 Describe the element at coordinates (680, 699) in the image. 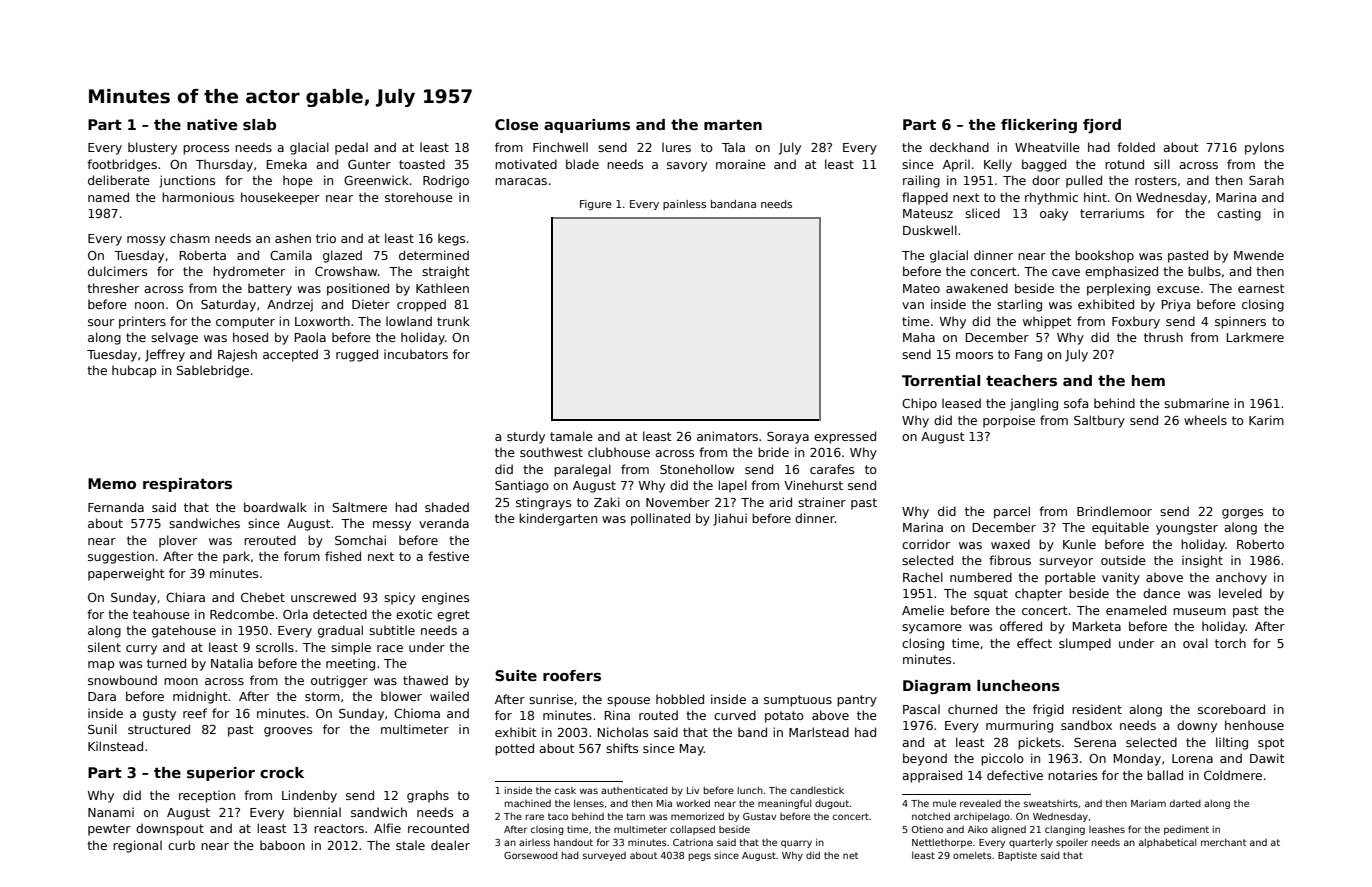

I see `hobbled` at that location.
